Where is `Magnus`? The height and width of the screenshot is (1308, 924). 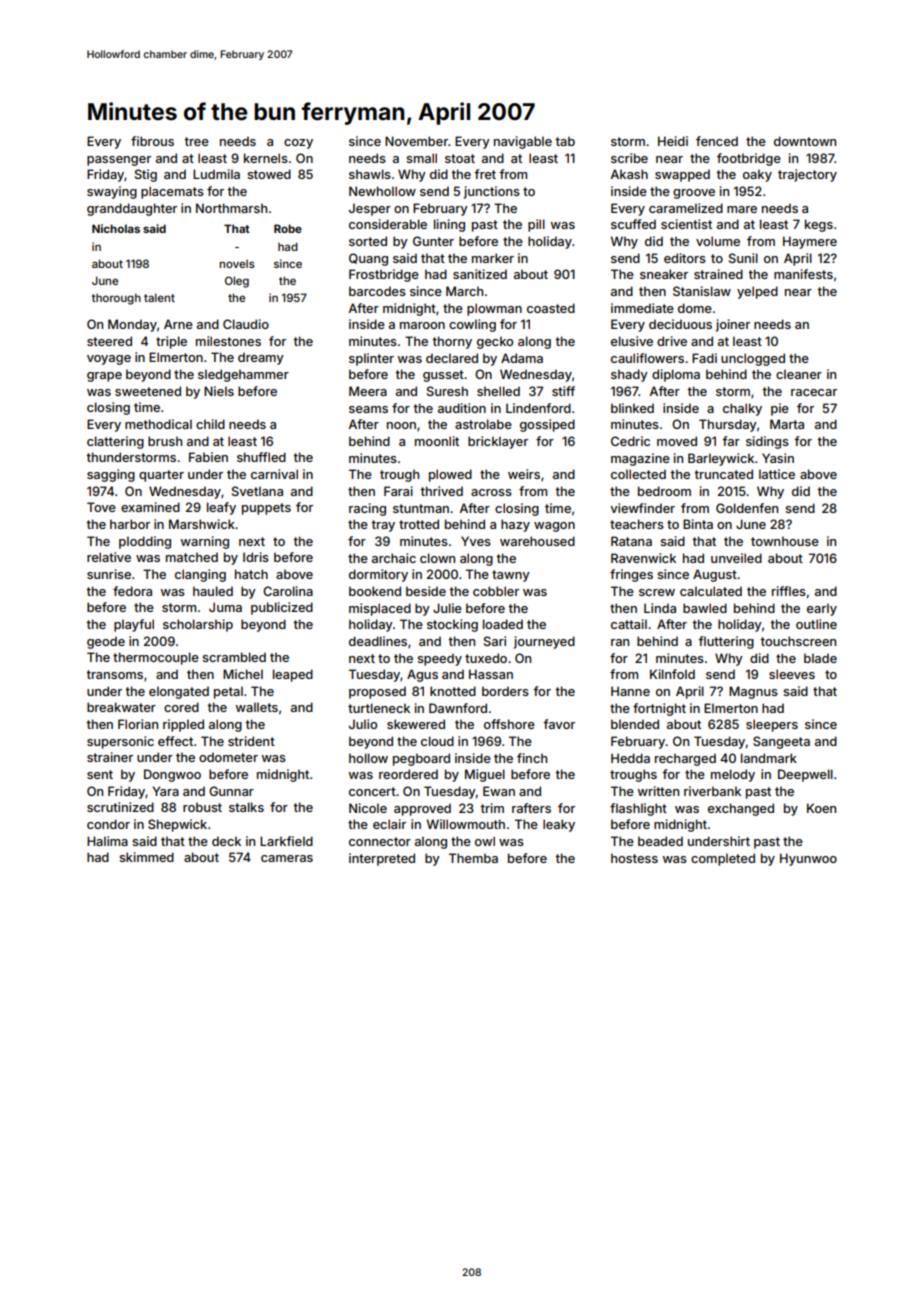
Magnus is located at coordinates (753, 692).
